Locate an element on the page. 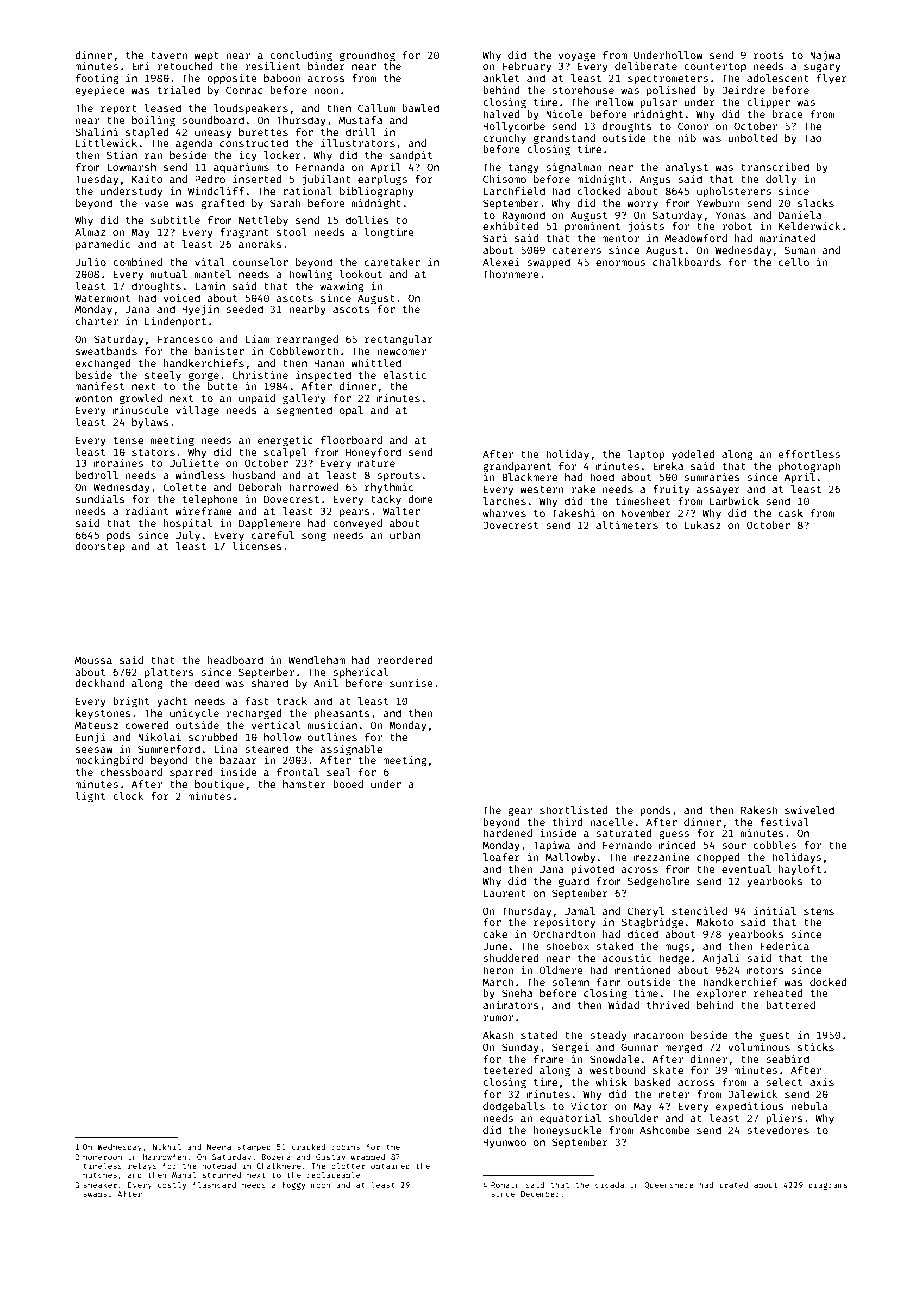  February is located at coordinates (527, 67).
